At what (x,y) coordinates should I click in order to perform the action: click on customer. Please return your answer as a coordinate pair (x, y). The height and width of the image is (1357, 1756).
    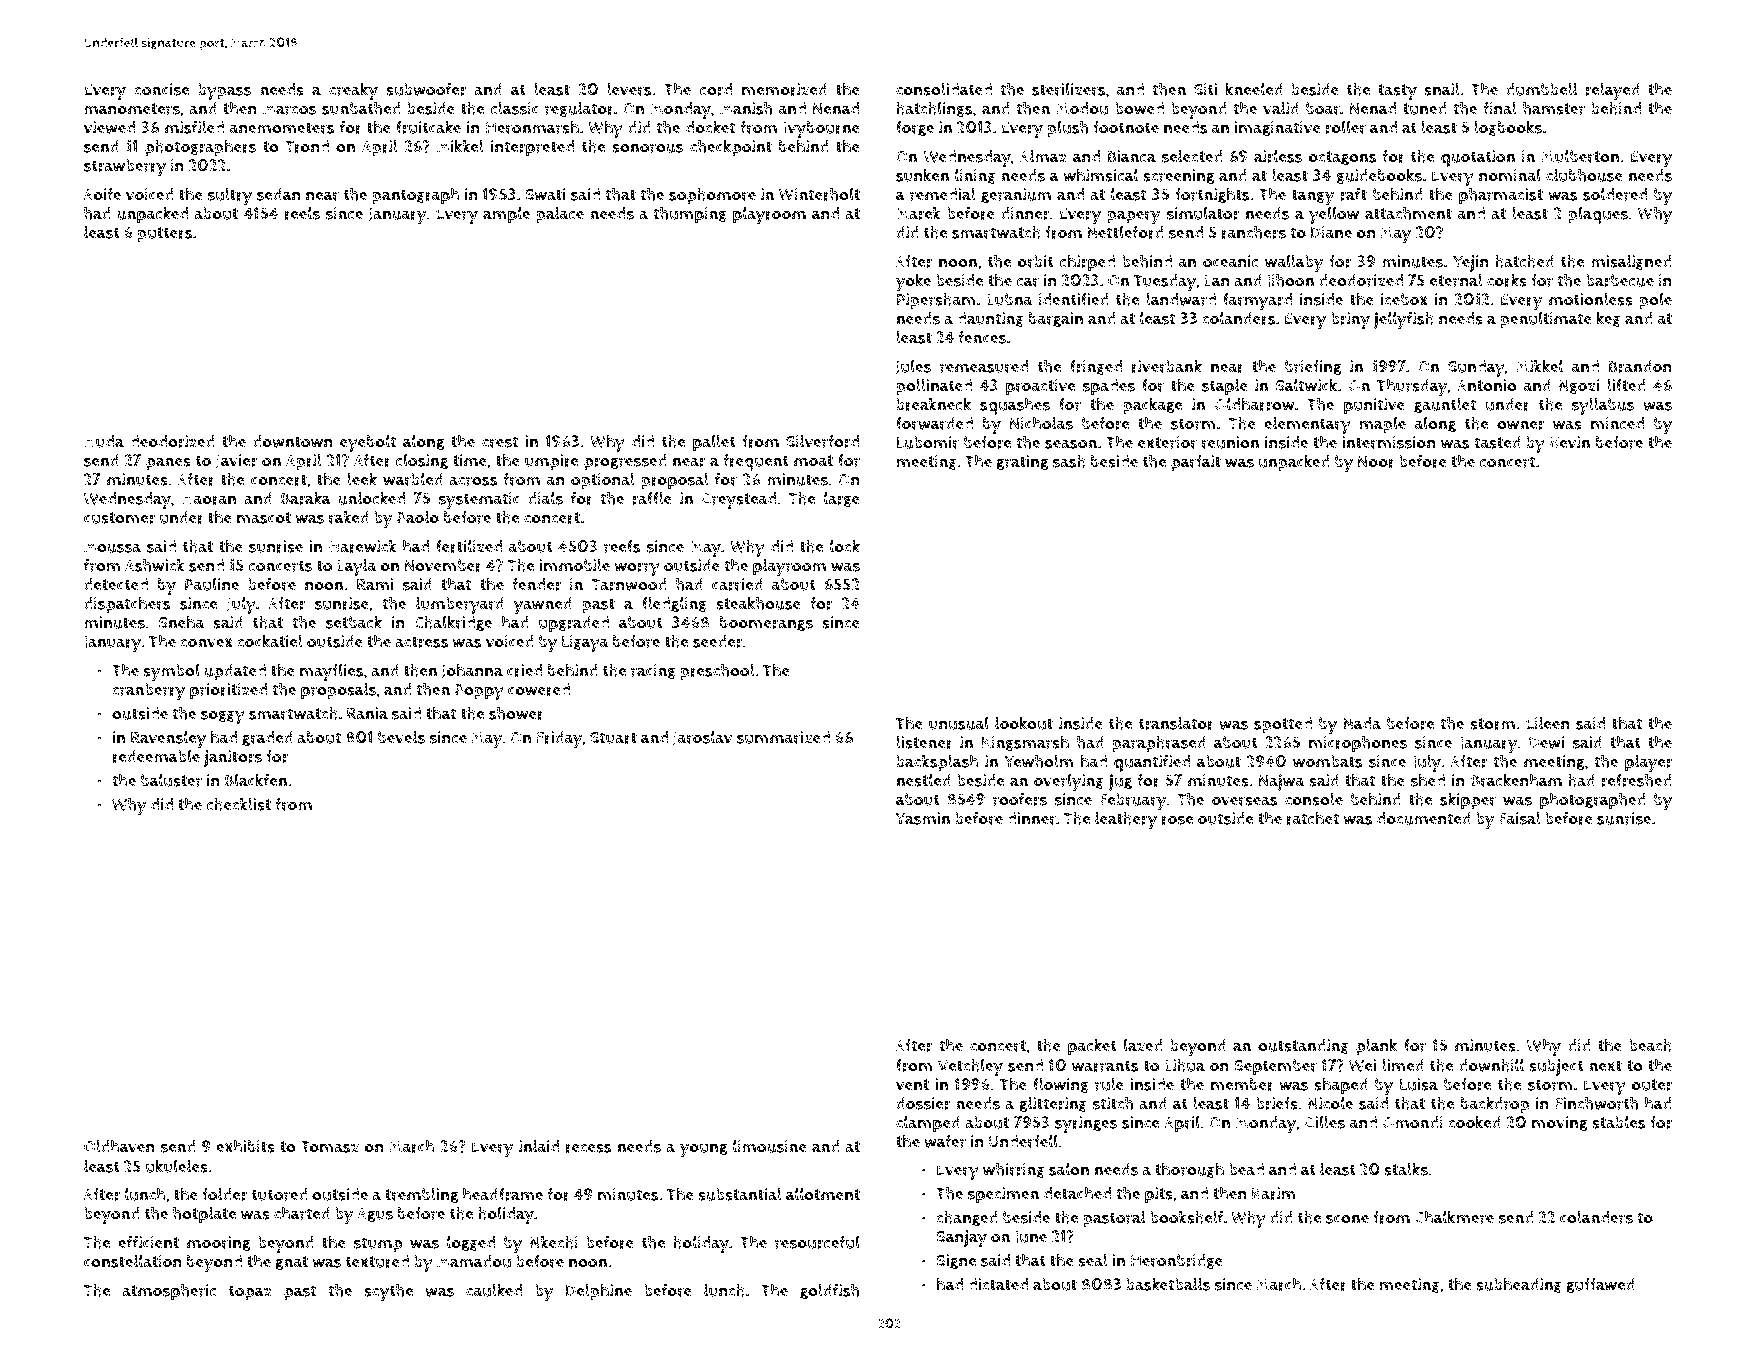
    Looking at the image, I should click on (119, 518).
